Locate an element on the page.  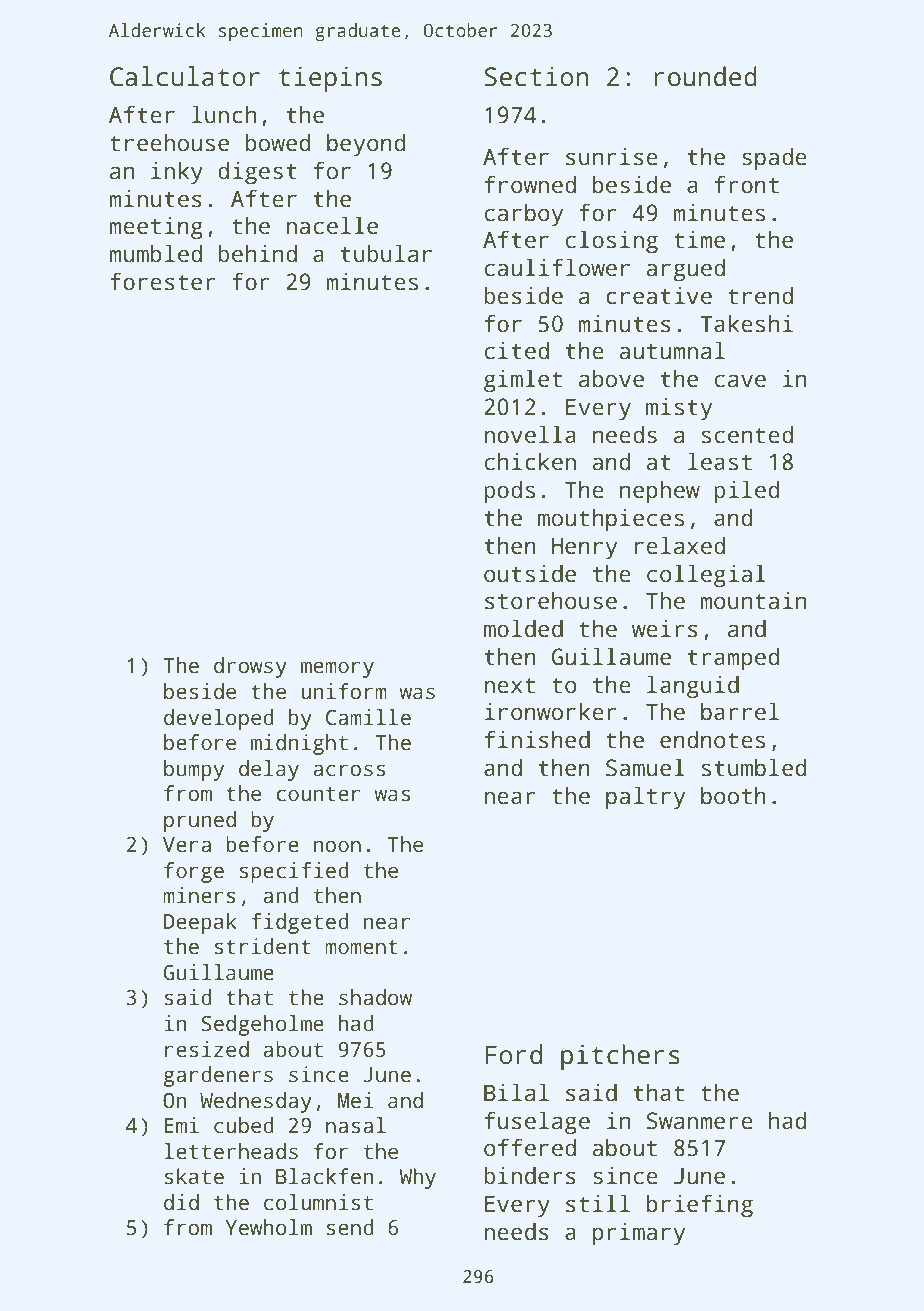
forester is located at coordinates (163, 281).
